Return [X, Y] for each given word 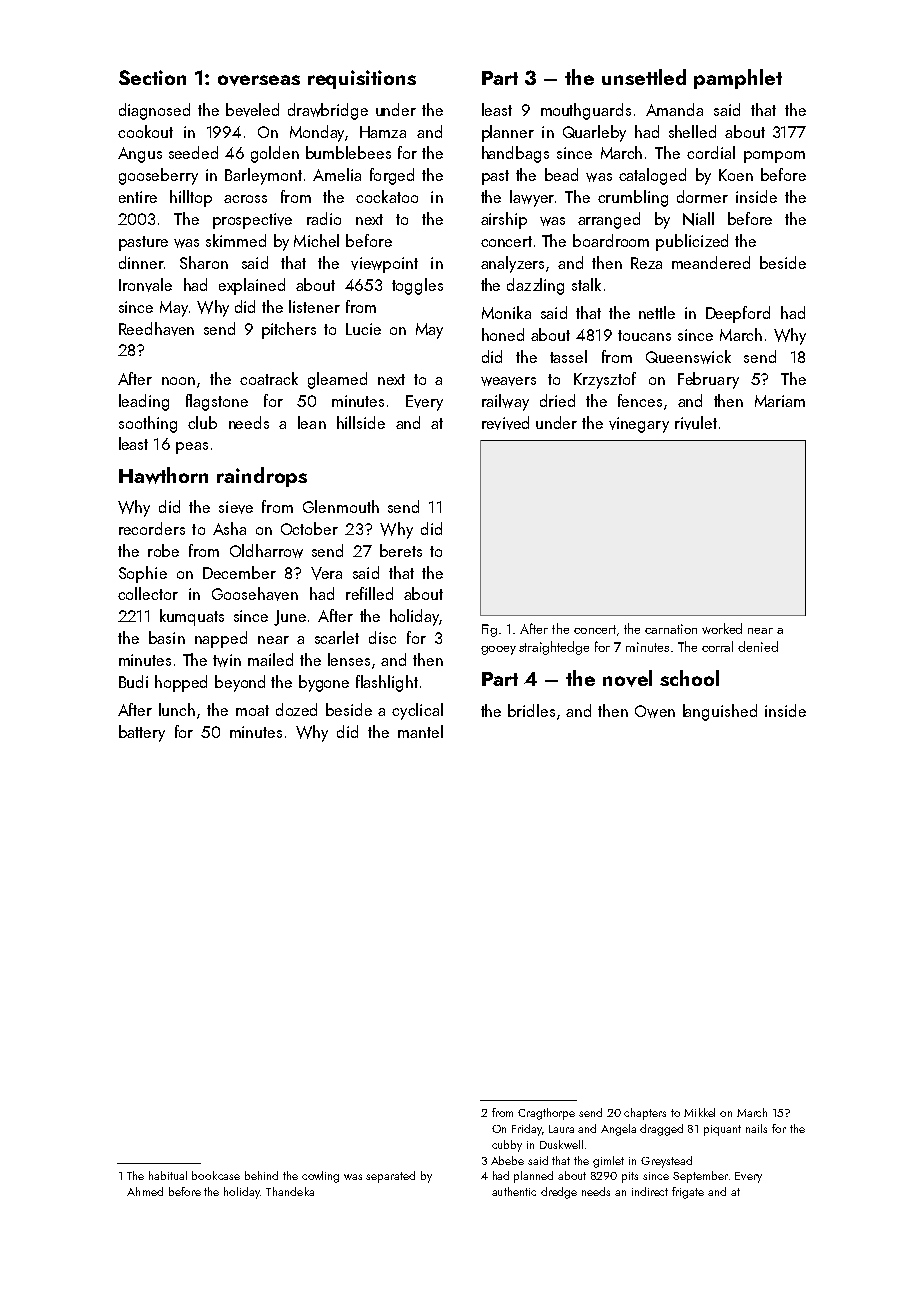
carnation [671, 629]
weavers [508, 381]
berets [401, 550]
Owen [655, 711]
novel [627, 678]
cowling [320, 1177]
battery [142, 733]
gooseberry [158, 176]
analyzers [512, 264]
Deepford [738, 314]
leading [144, 402]
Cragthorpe [546, 1114]
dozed [296, 709]
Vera [326, 573]
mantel [420, 731]
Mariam [780, 401]
